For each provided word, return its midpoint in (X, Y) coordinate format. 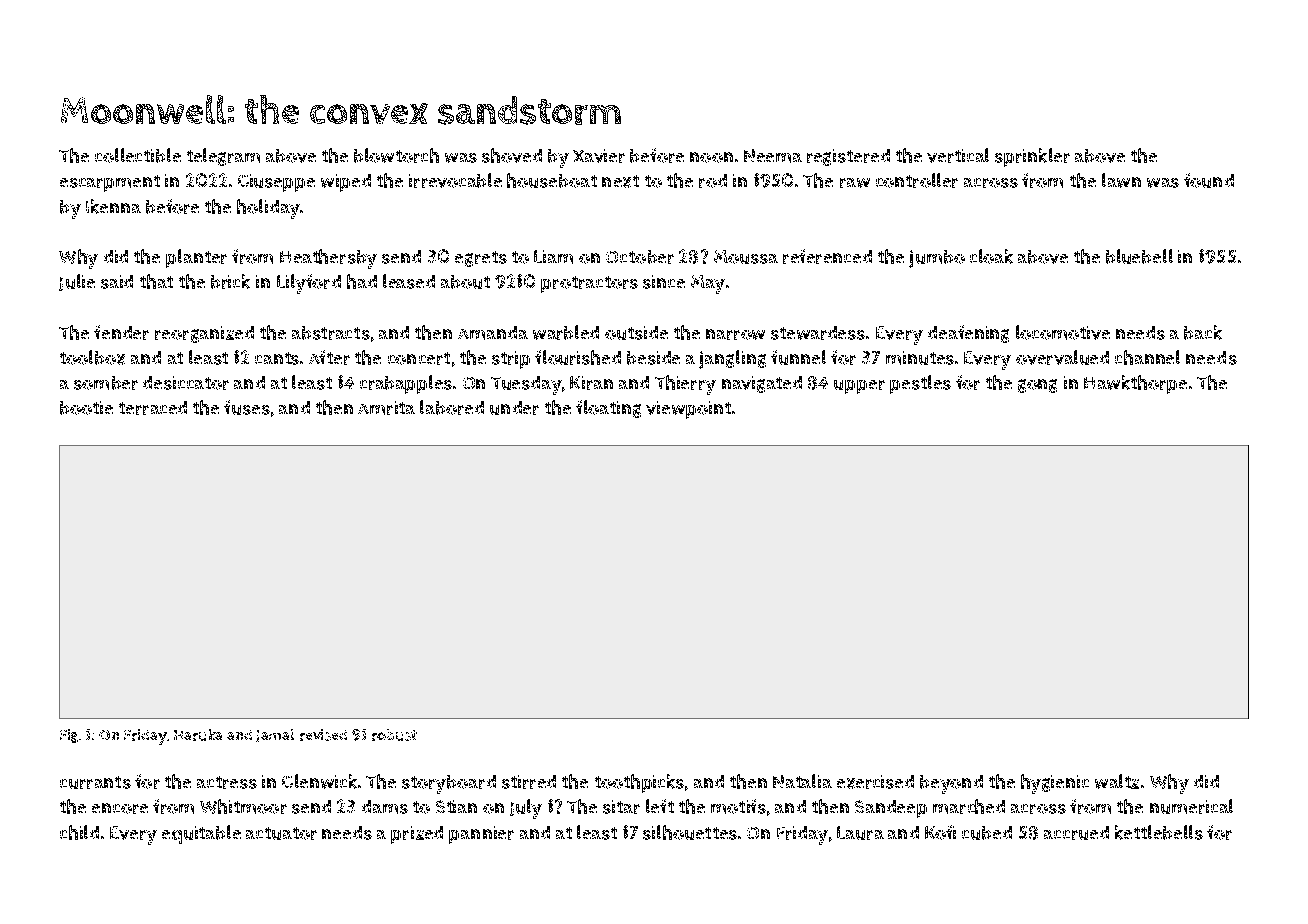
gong (1037, 386)
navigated (762, 384)
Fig (69, 736)
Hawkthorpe (1135, 384)
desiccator (186, 383)
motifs (738, 806)
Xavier (599, 156)
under (514, 408)
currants (95, 782)
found (1209, 180)
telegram (223, 157)
